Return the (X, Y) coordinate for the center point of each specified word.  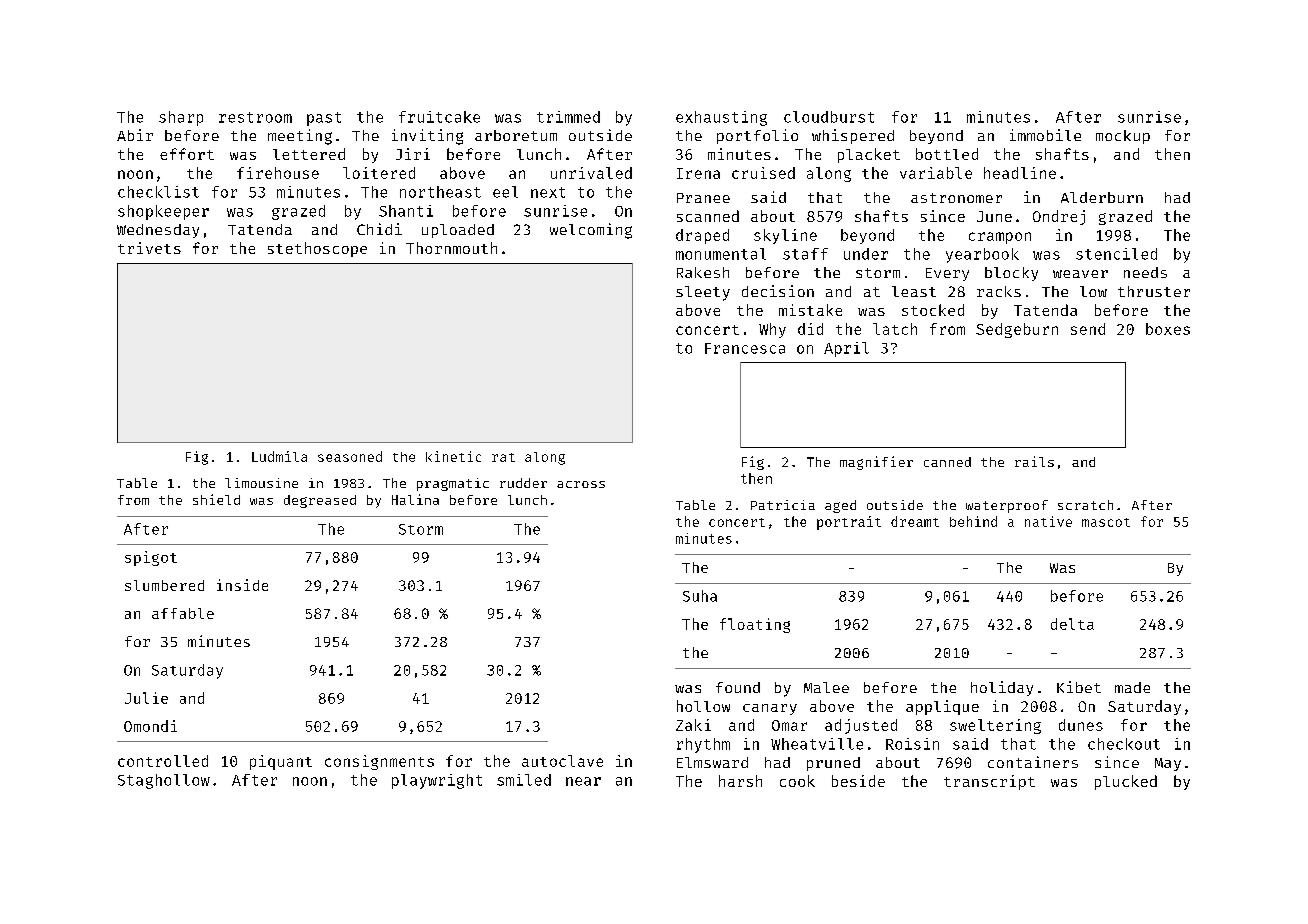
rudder (523, 483)
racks (999, 291)
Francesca (745, 348)
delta (1072, 624)
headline (1020, 173)
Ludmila (279, 456)
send (1088, 329)
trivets (149, 248)
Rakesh (703, 272)
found (738, 687)
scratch (1085, 505)
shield (216, 499)
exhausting (721, 118)
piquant (281, 762)
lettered (309, 154)
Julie (146, 698)
